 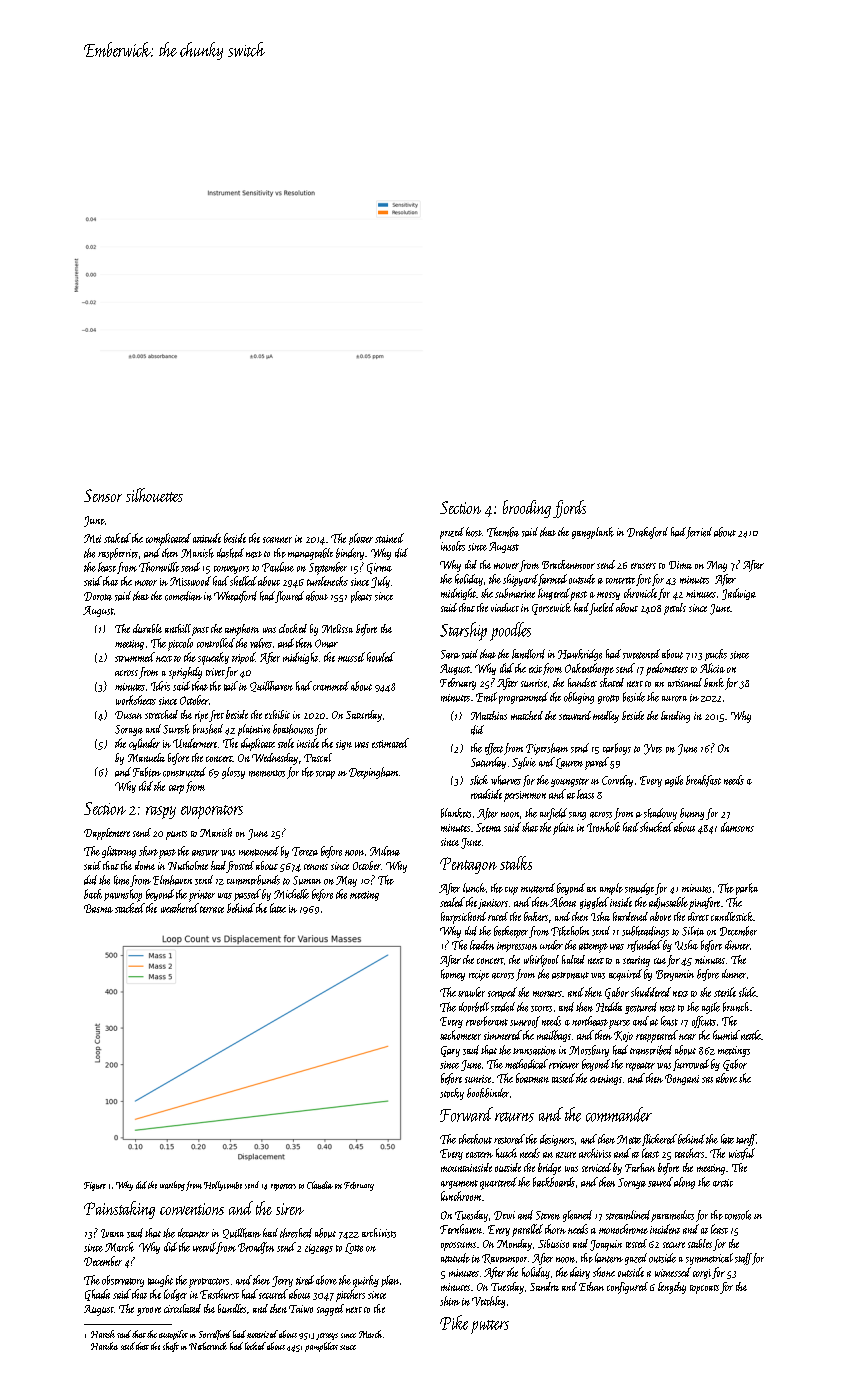 I want to click on matched, so click(x=527, y=715).
